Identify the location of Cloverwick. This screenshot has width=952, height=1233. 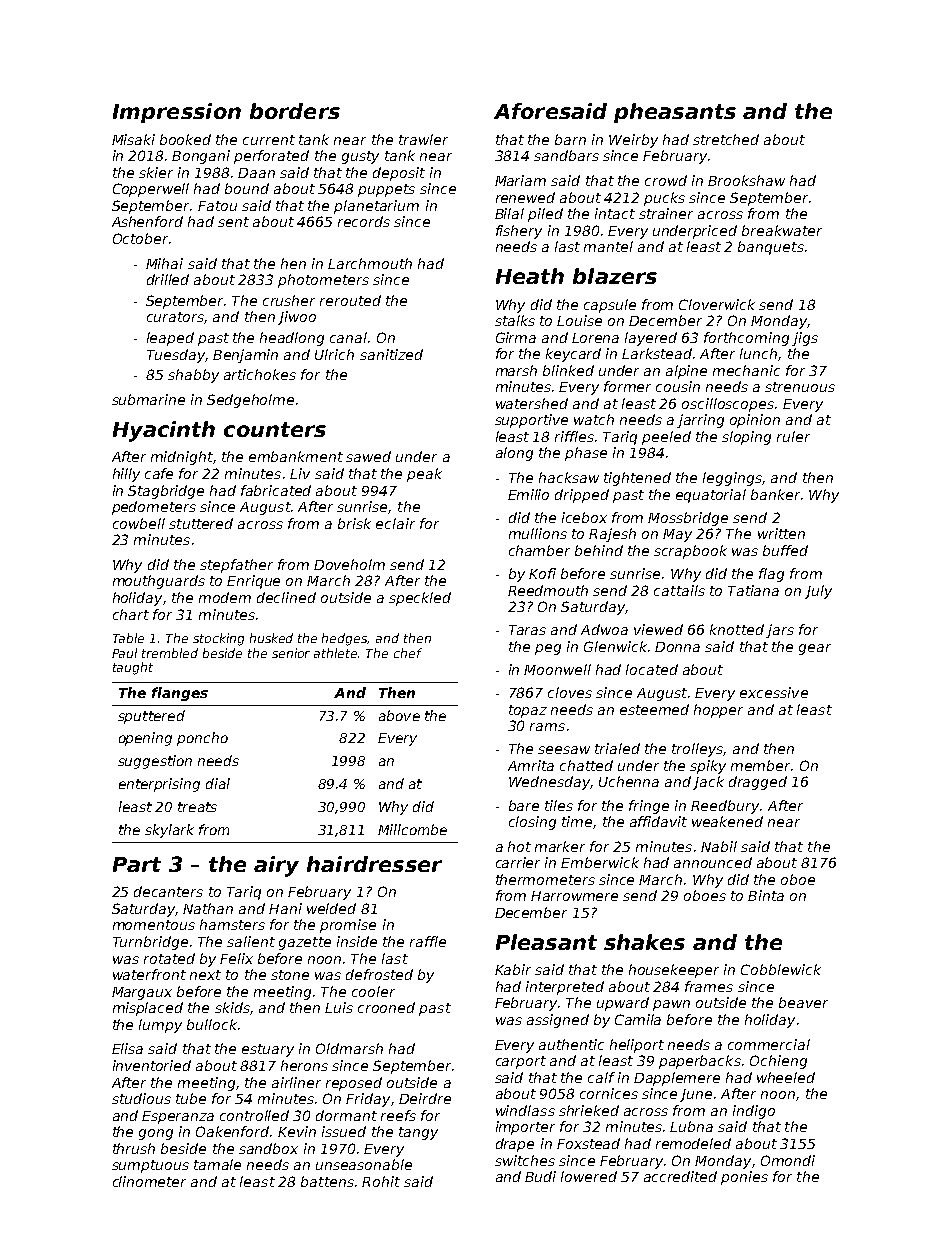
(717, 304).
